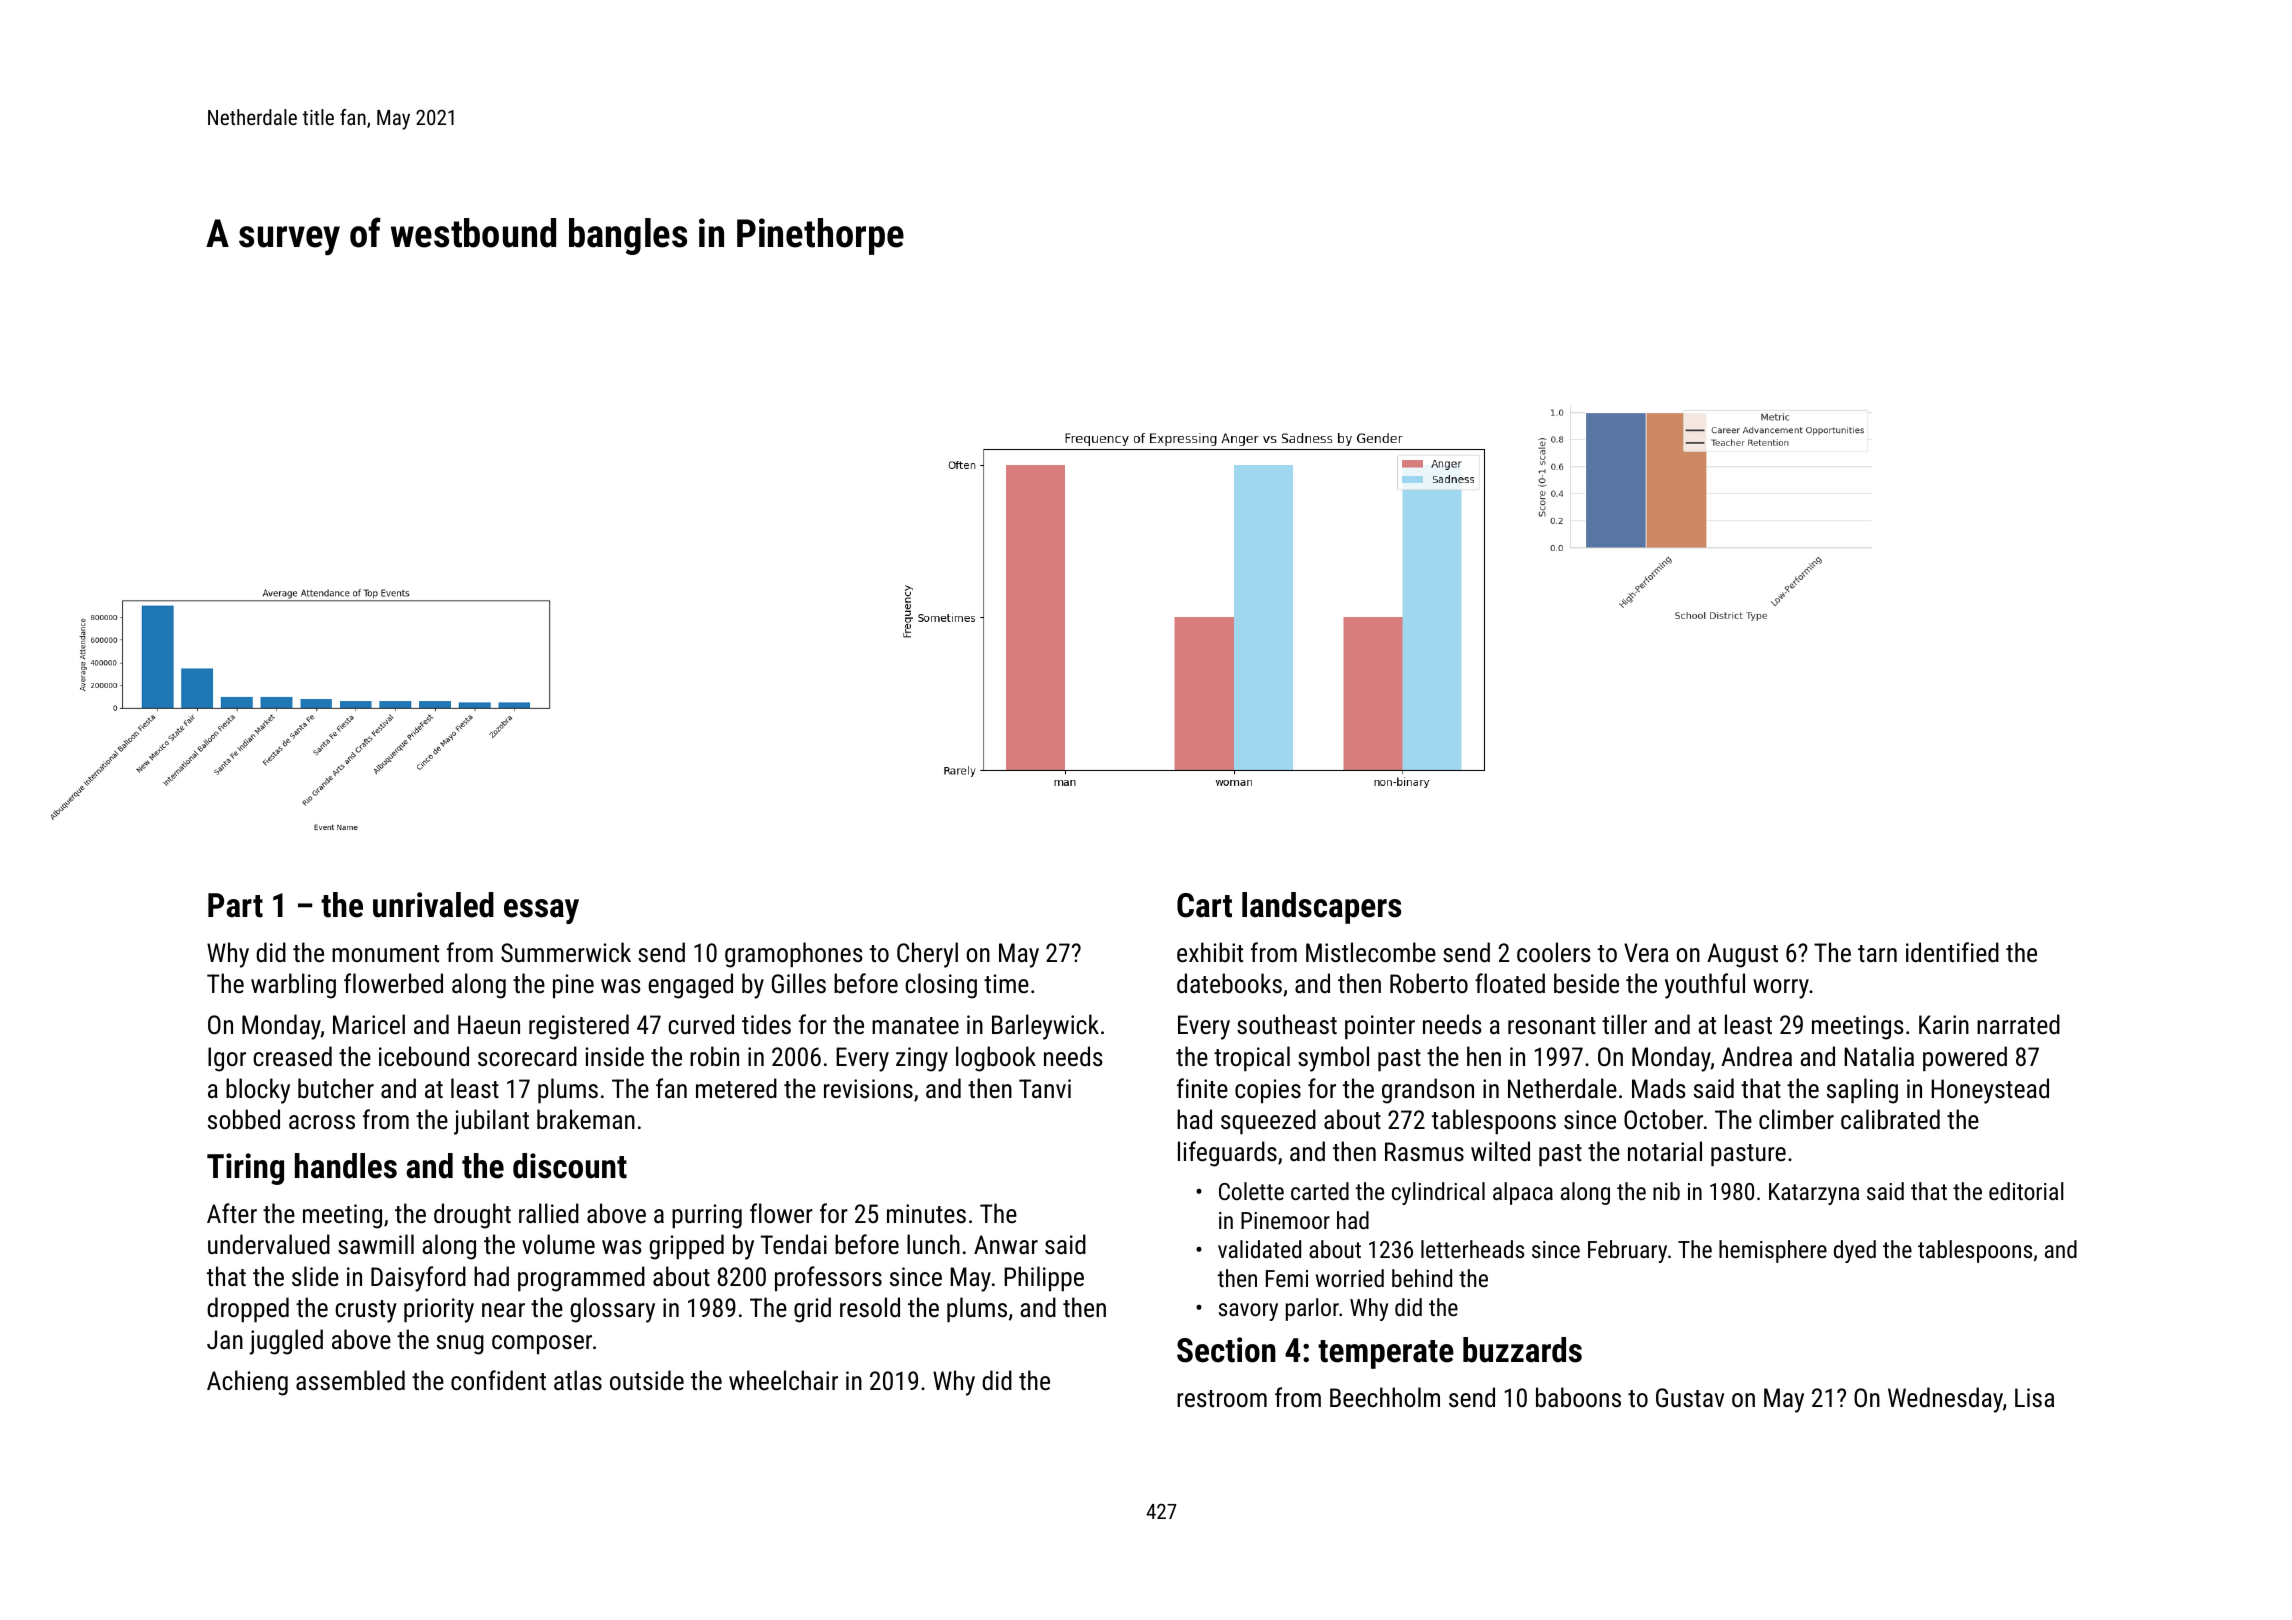 The height and width of the screenshot is (1620, 2292). Describe the element at coordinates (1251, 1191) in the screenshot. I see `Colette` at that location.
